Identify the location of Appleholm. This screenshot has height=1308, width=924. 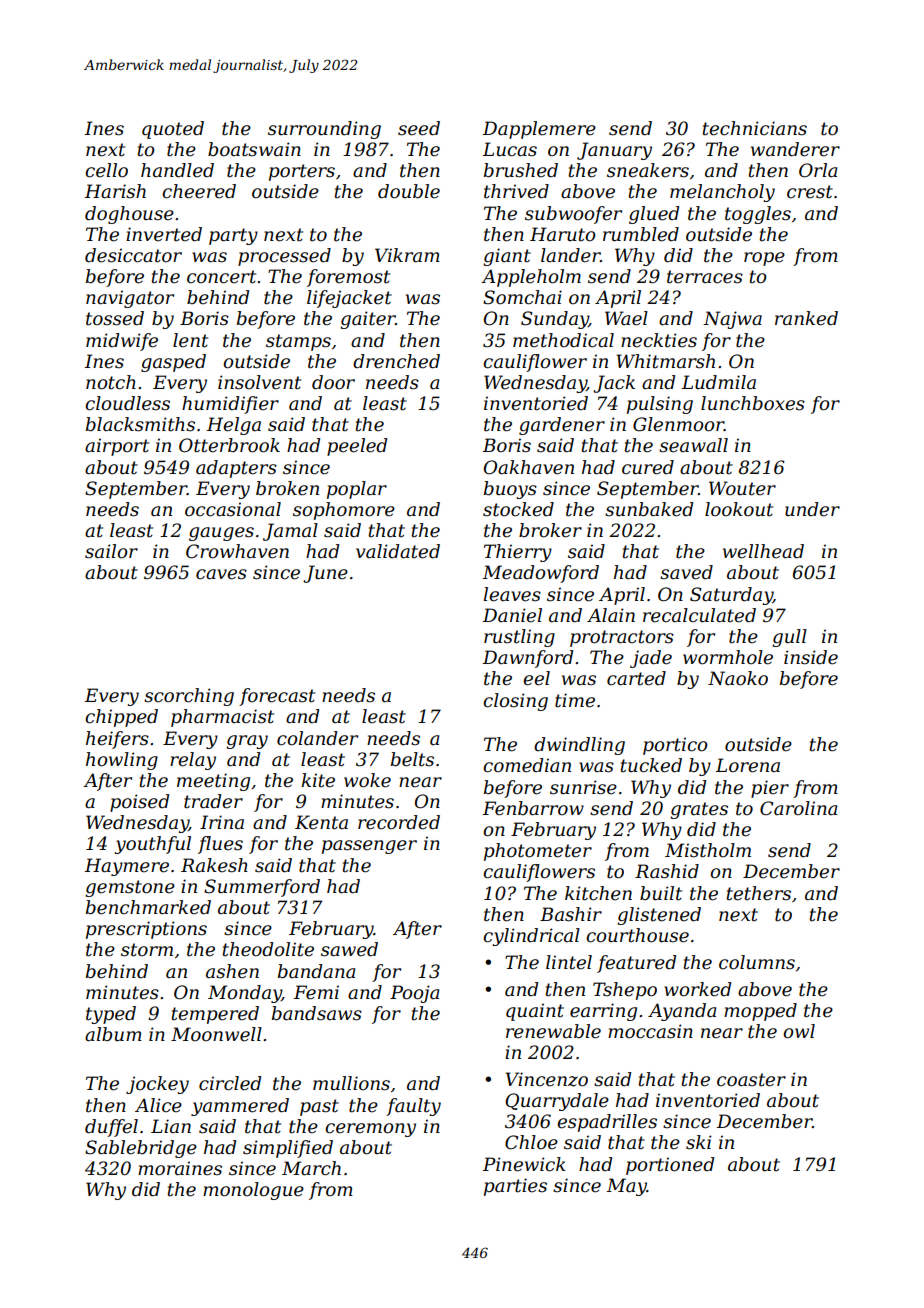
(531, 278).
